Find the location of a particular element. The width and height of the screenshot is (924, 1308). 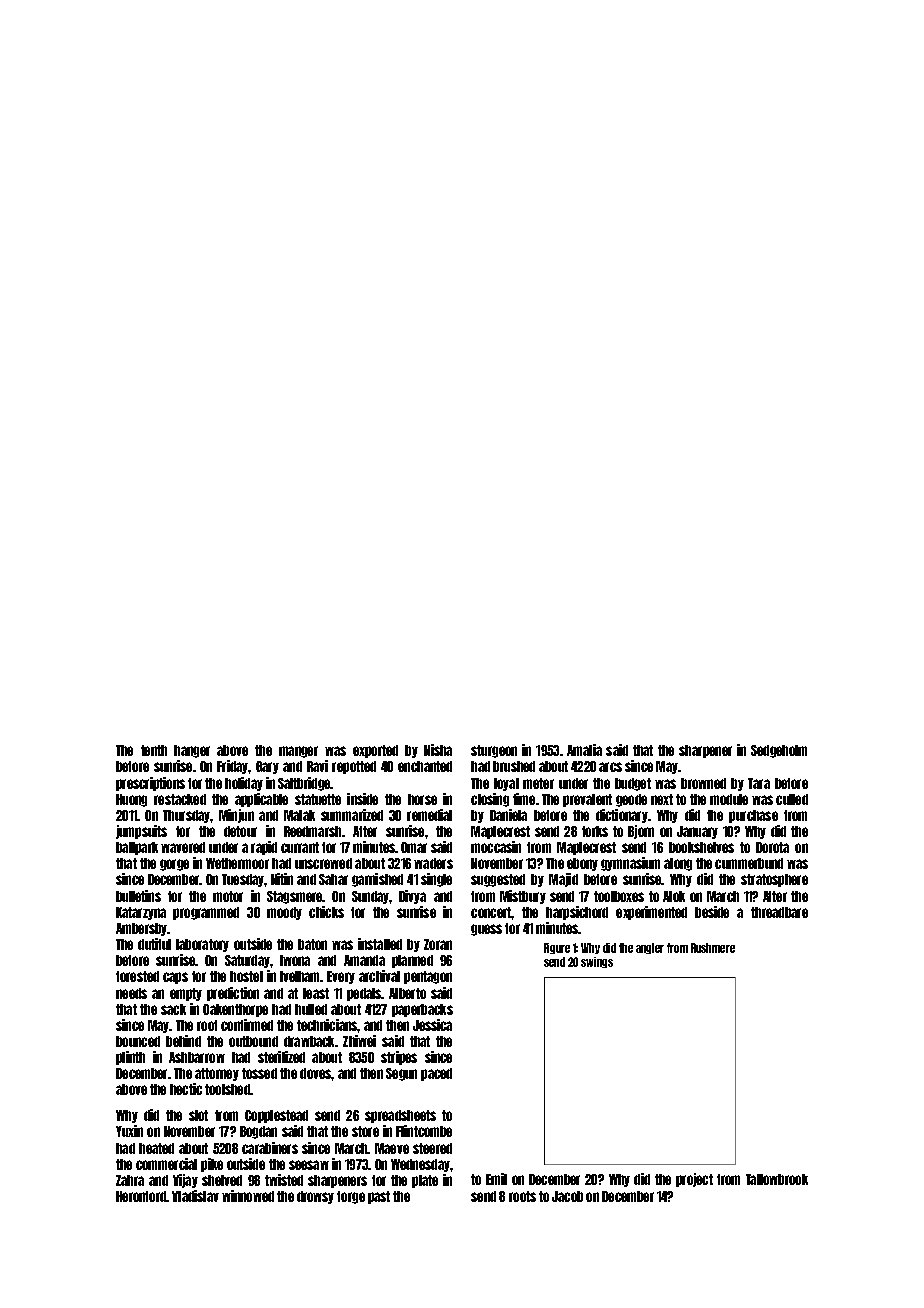

hostel is located at coordinates (246, 976).
